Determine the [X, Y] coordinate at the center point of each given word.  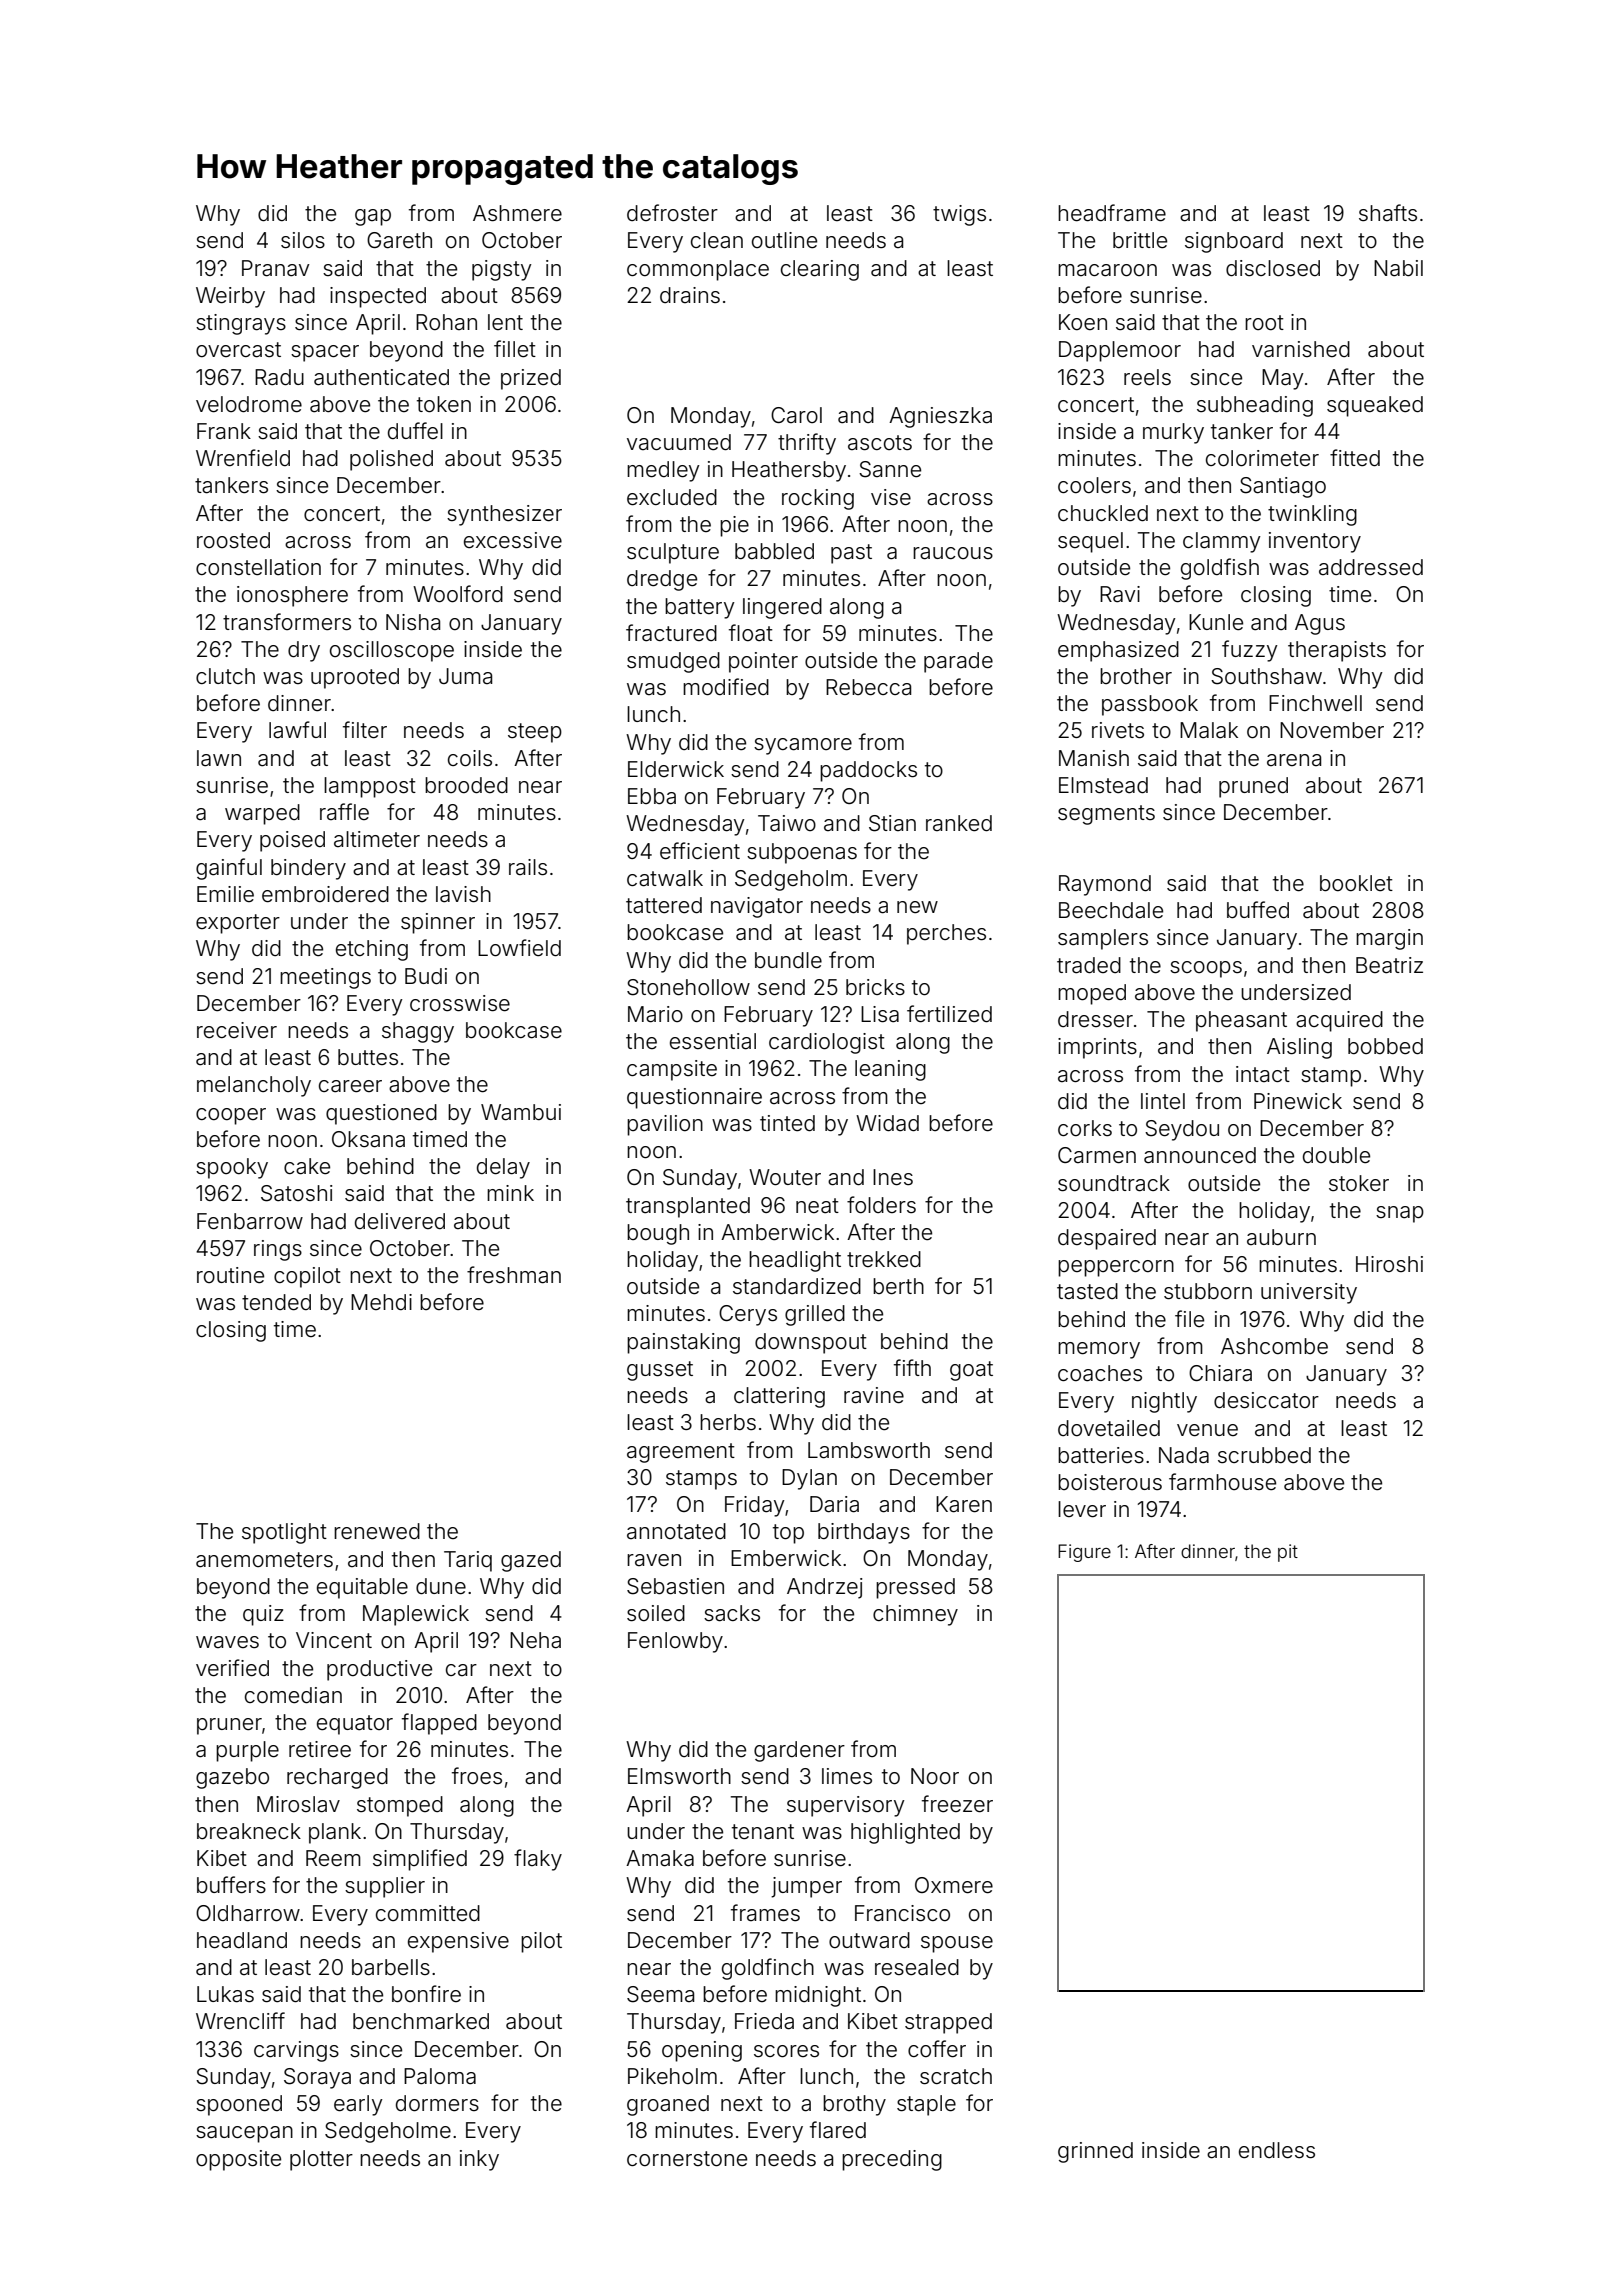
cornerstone [687, 2159]
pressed [915, 1588]
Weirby [230, 297]
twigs [959, 215]
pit [1288, 1553]
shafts [1388, 212]
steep [535, 733]
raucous [953, 553]
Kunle [1216, 622]
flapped [439, 1724]
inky [479, 2160]
